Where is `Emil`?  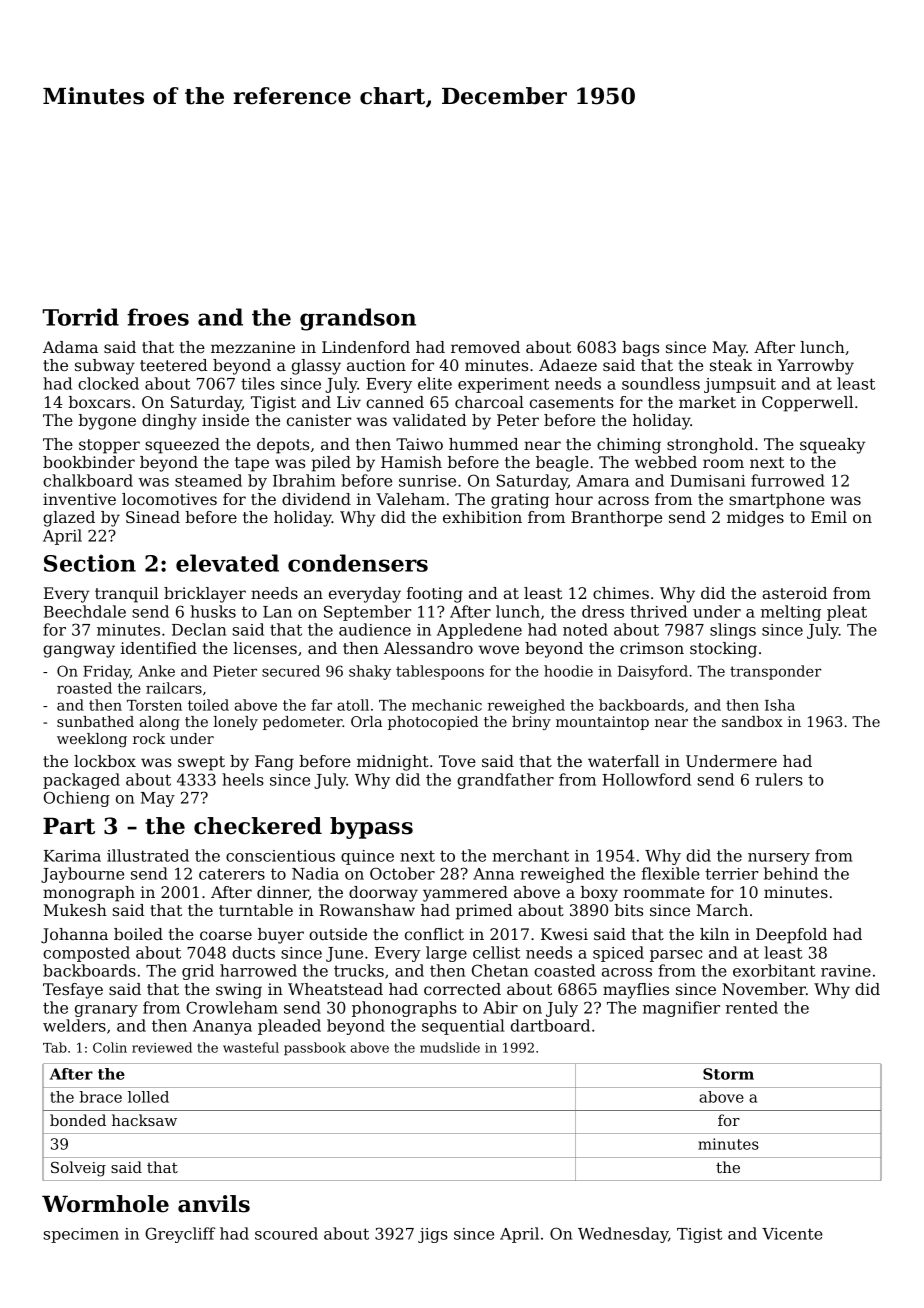
Emil is located at coordinates (829, 517).
